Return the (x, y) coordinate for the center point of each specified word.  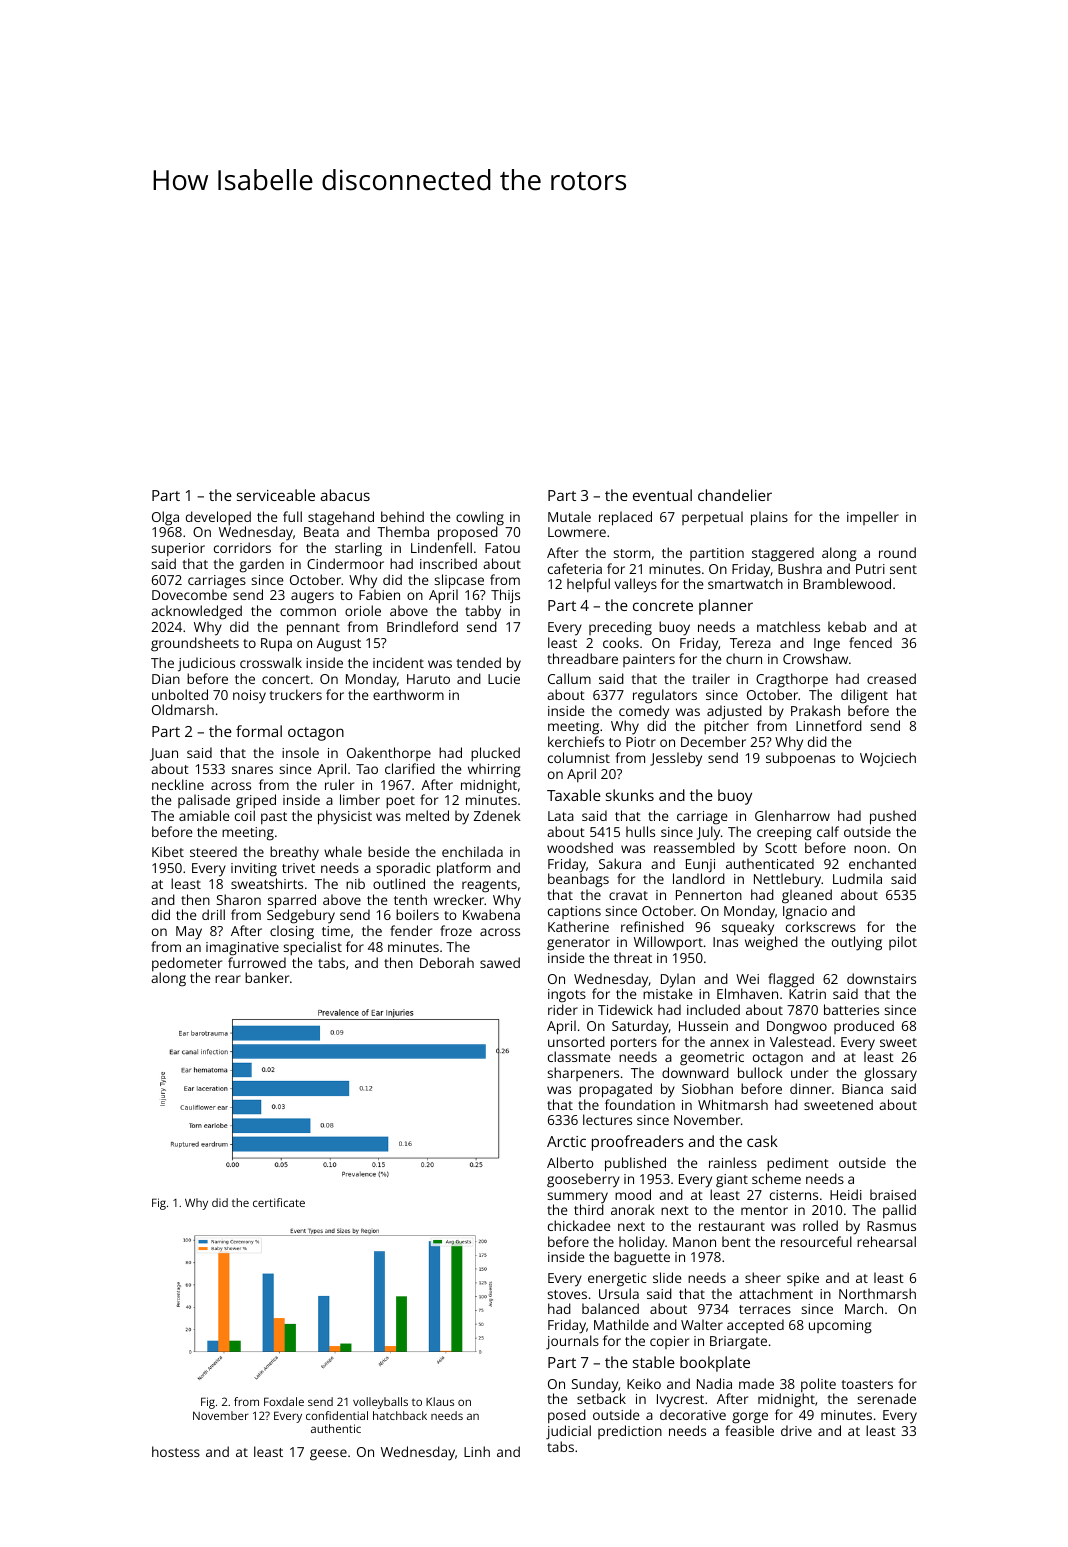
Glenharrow (792, 815)
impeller (873, 518)
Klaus (440, 1401)
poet (400, 802)
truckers (295, 694)
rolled (820, 1225)
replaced (625, 518)
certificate (279, 1202)
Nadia (714, 1383)
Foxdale (284, 1401)
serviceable (276, 495)
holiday (642, 1243)
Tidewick (625, 1009)
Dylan (678, 980)
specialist (312, 948)
